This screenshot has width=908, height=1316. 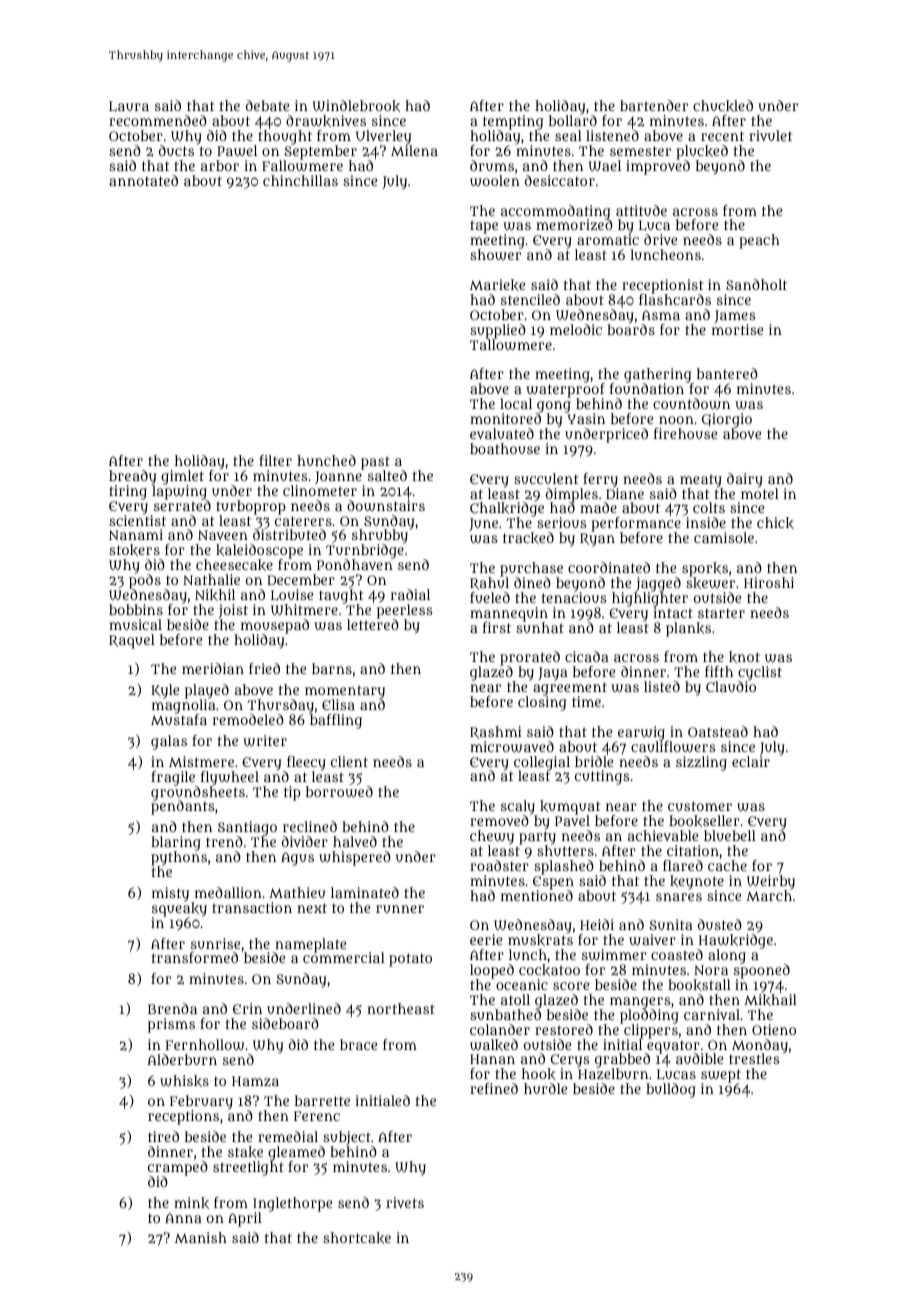 What do you see at coordinates (537, 838) in the screenshot?
I see `party` at bounding box center [537, 838].
